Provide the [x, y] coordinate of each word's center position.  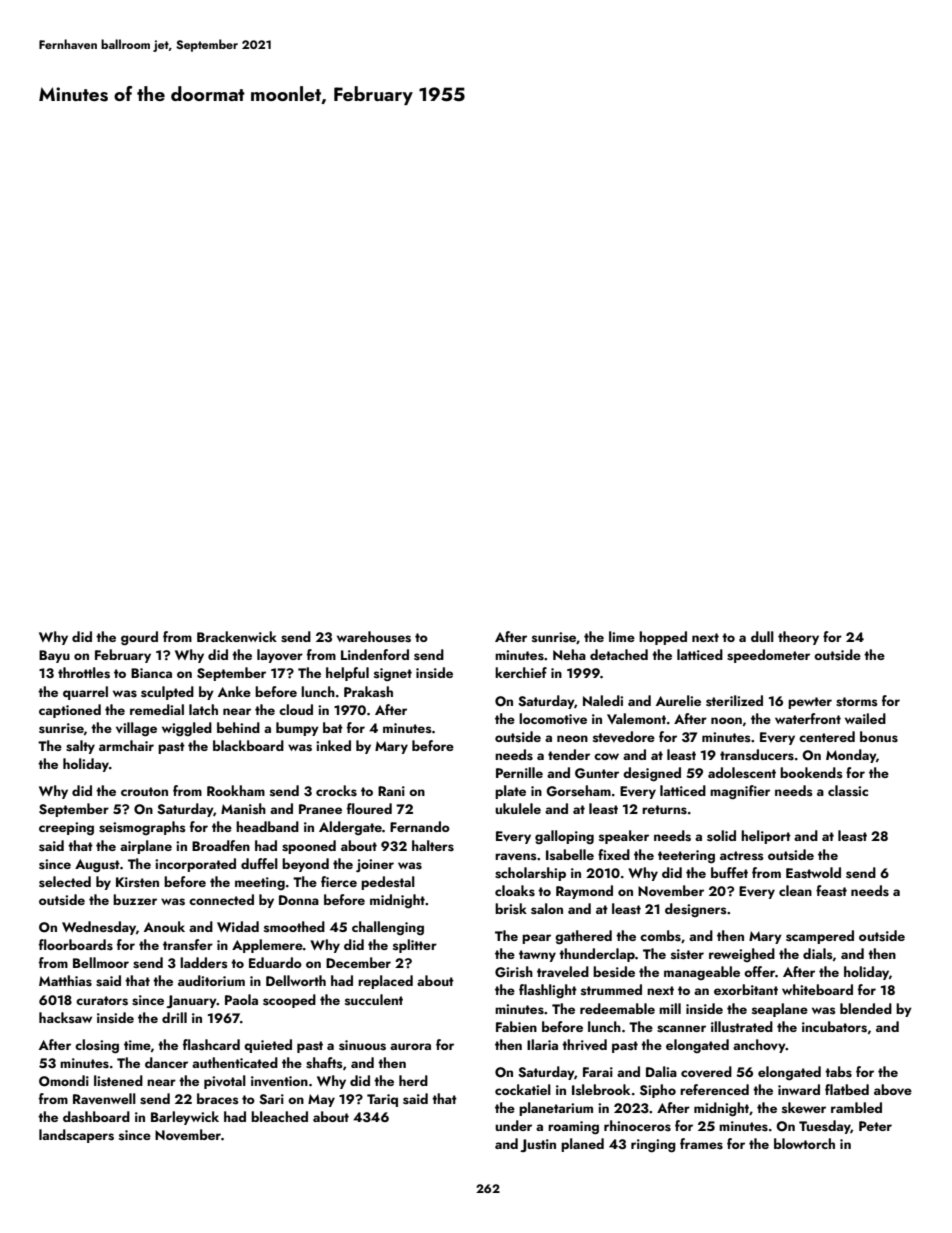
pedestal [388, 883]
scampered [820, 937]
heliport [766, 837]
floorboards [76, 945]
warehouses [374, 637]
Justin [538, 1145]
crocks [336, 791]
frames [701, 1144]
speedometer [768, 656]
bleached [279, 1116]
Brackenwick [237, 636]
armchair [126, 745]
